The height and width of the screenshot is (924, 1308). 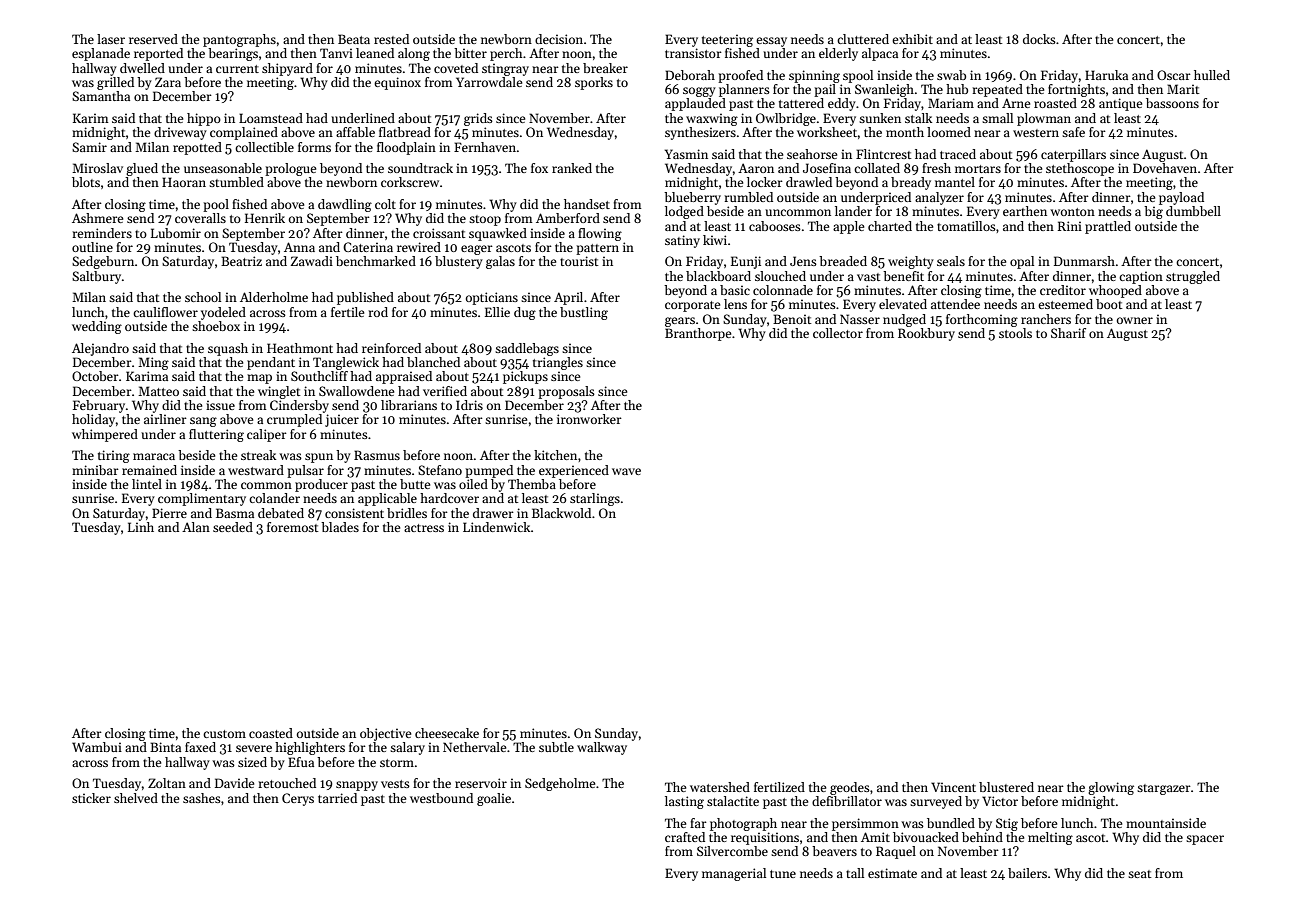 I want to click on laser, so click(x=111, y=39).
